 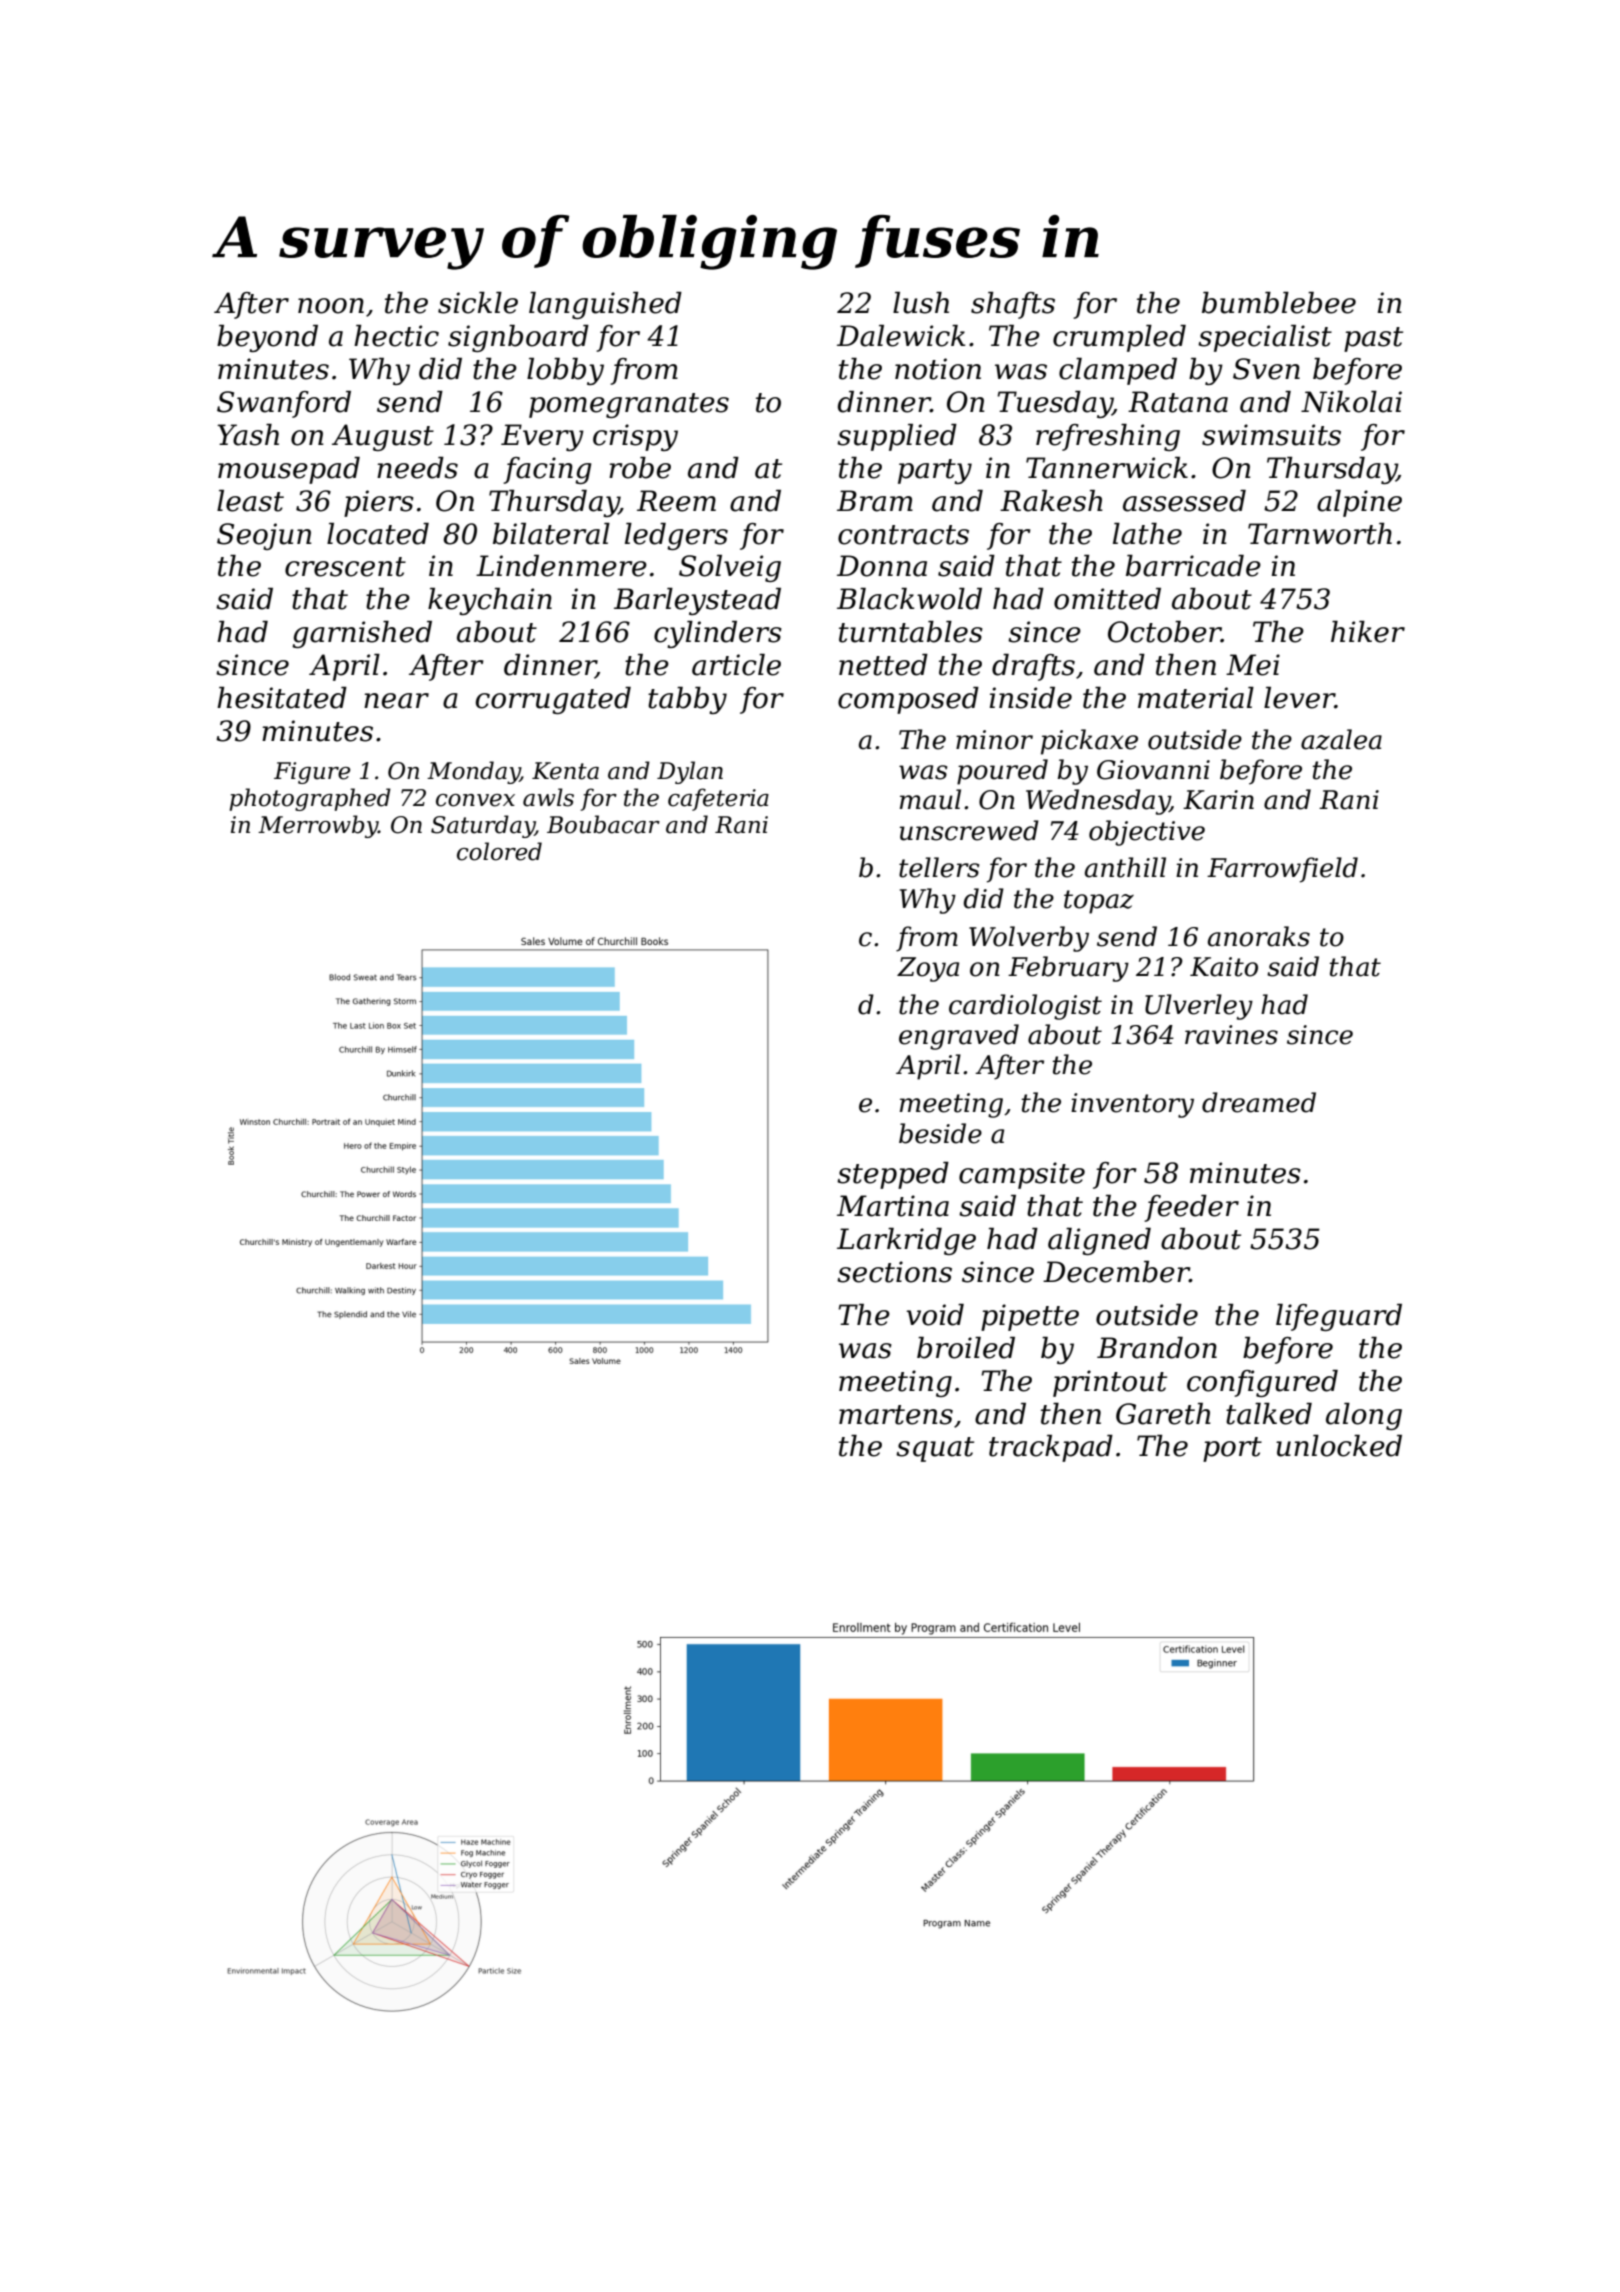 What do you see at coordinates (908, 700) in the screenshot?
I see `composed` at bounding box center [908, 700].
